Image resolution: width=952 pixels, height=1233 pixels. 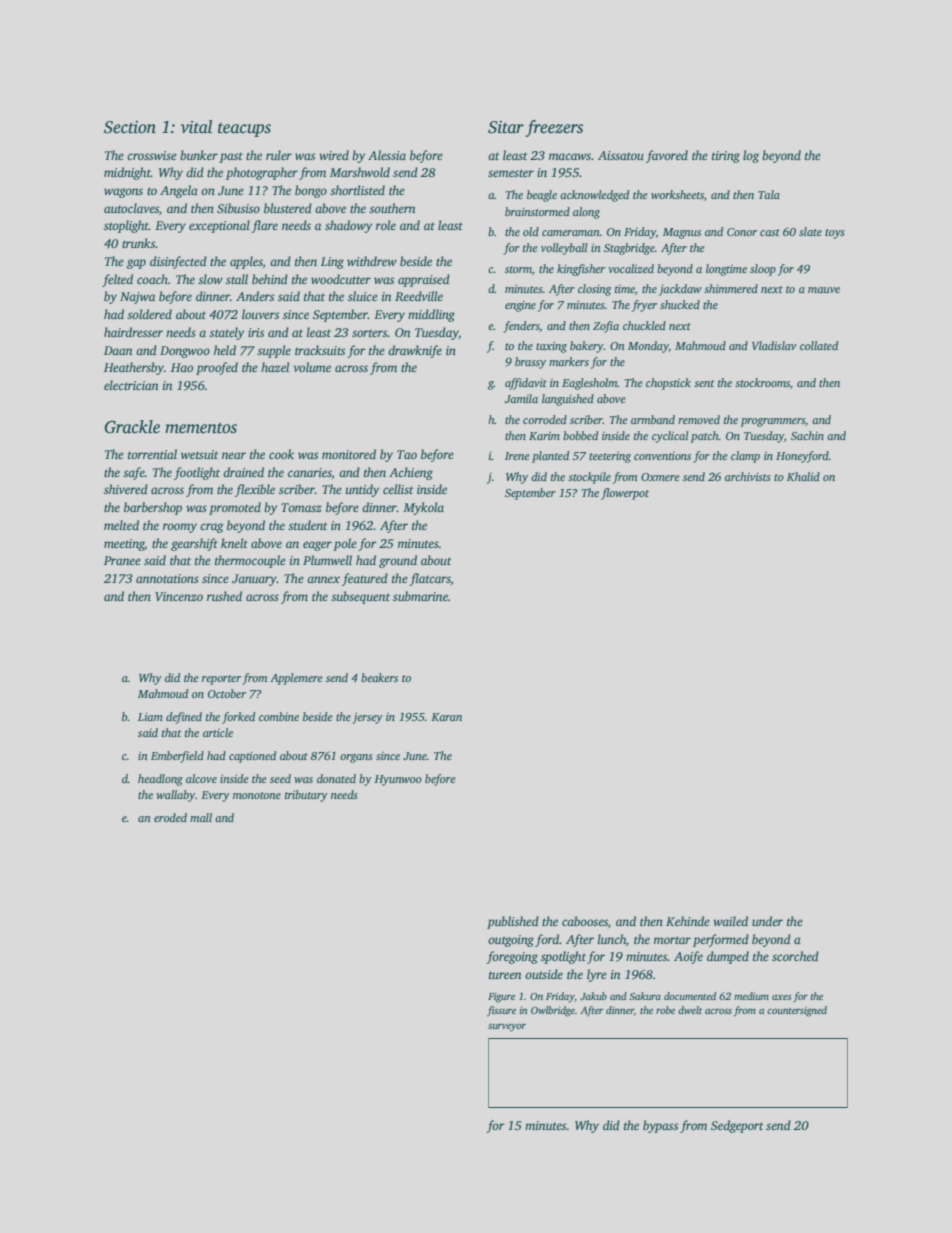 What do you see at coordinates (581, 270) in the screenshot?
I see `kingfisher` at bounding box center [581, 270].
